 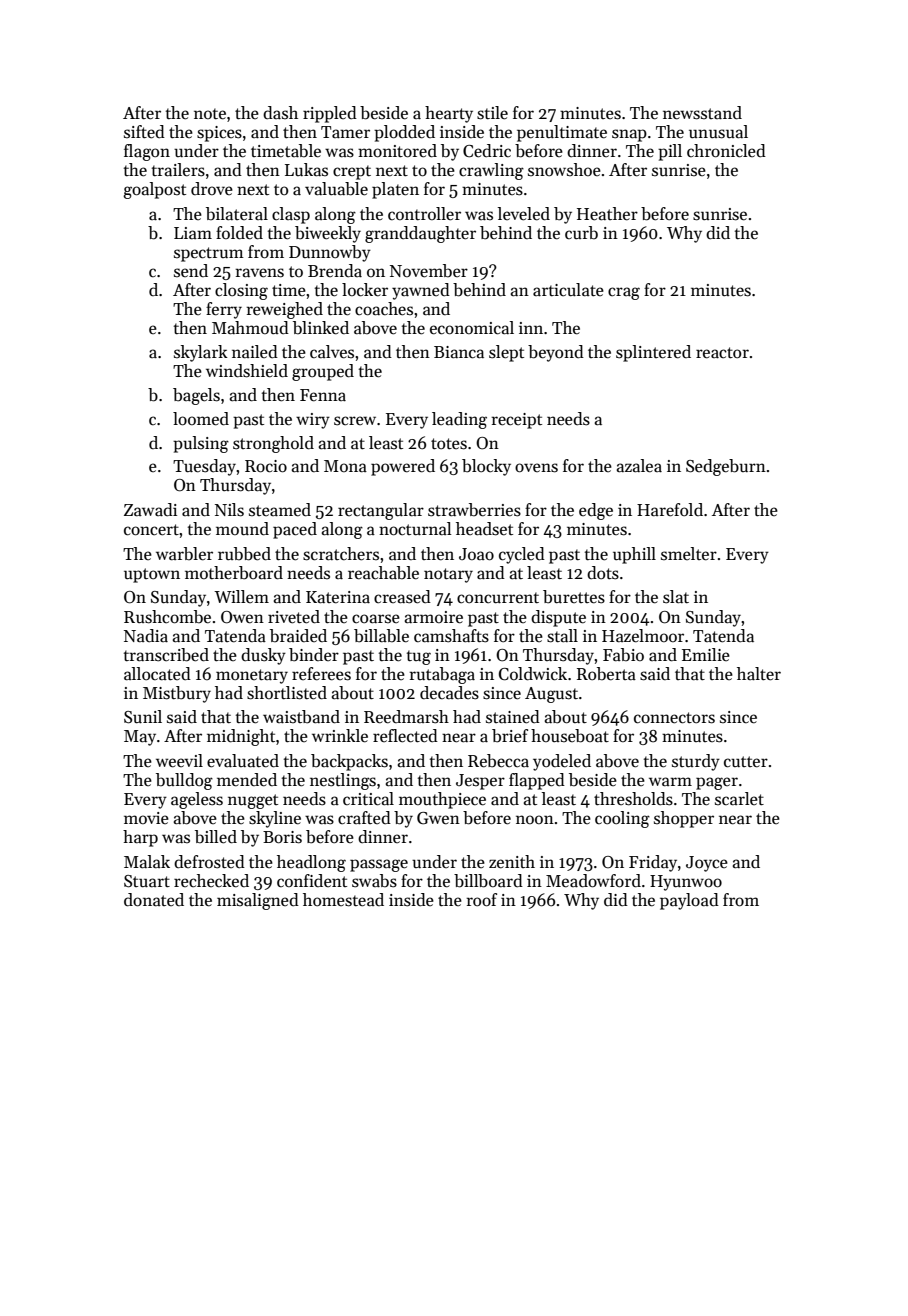 What do you see at coordinates (487, 151) in the screenshot?
I see `Cedric` at bounding box center [487, 151].
